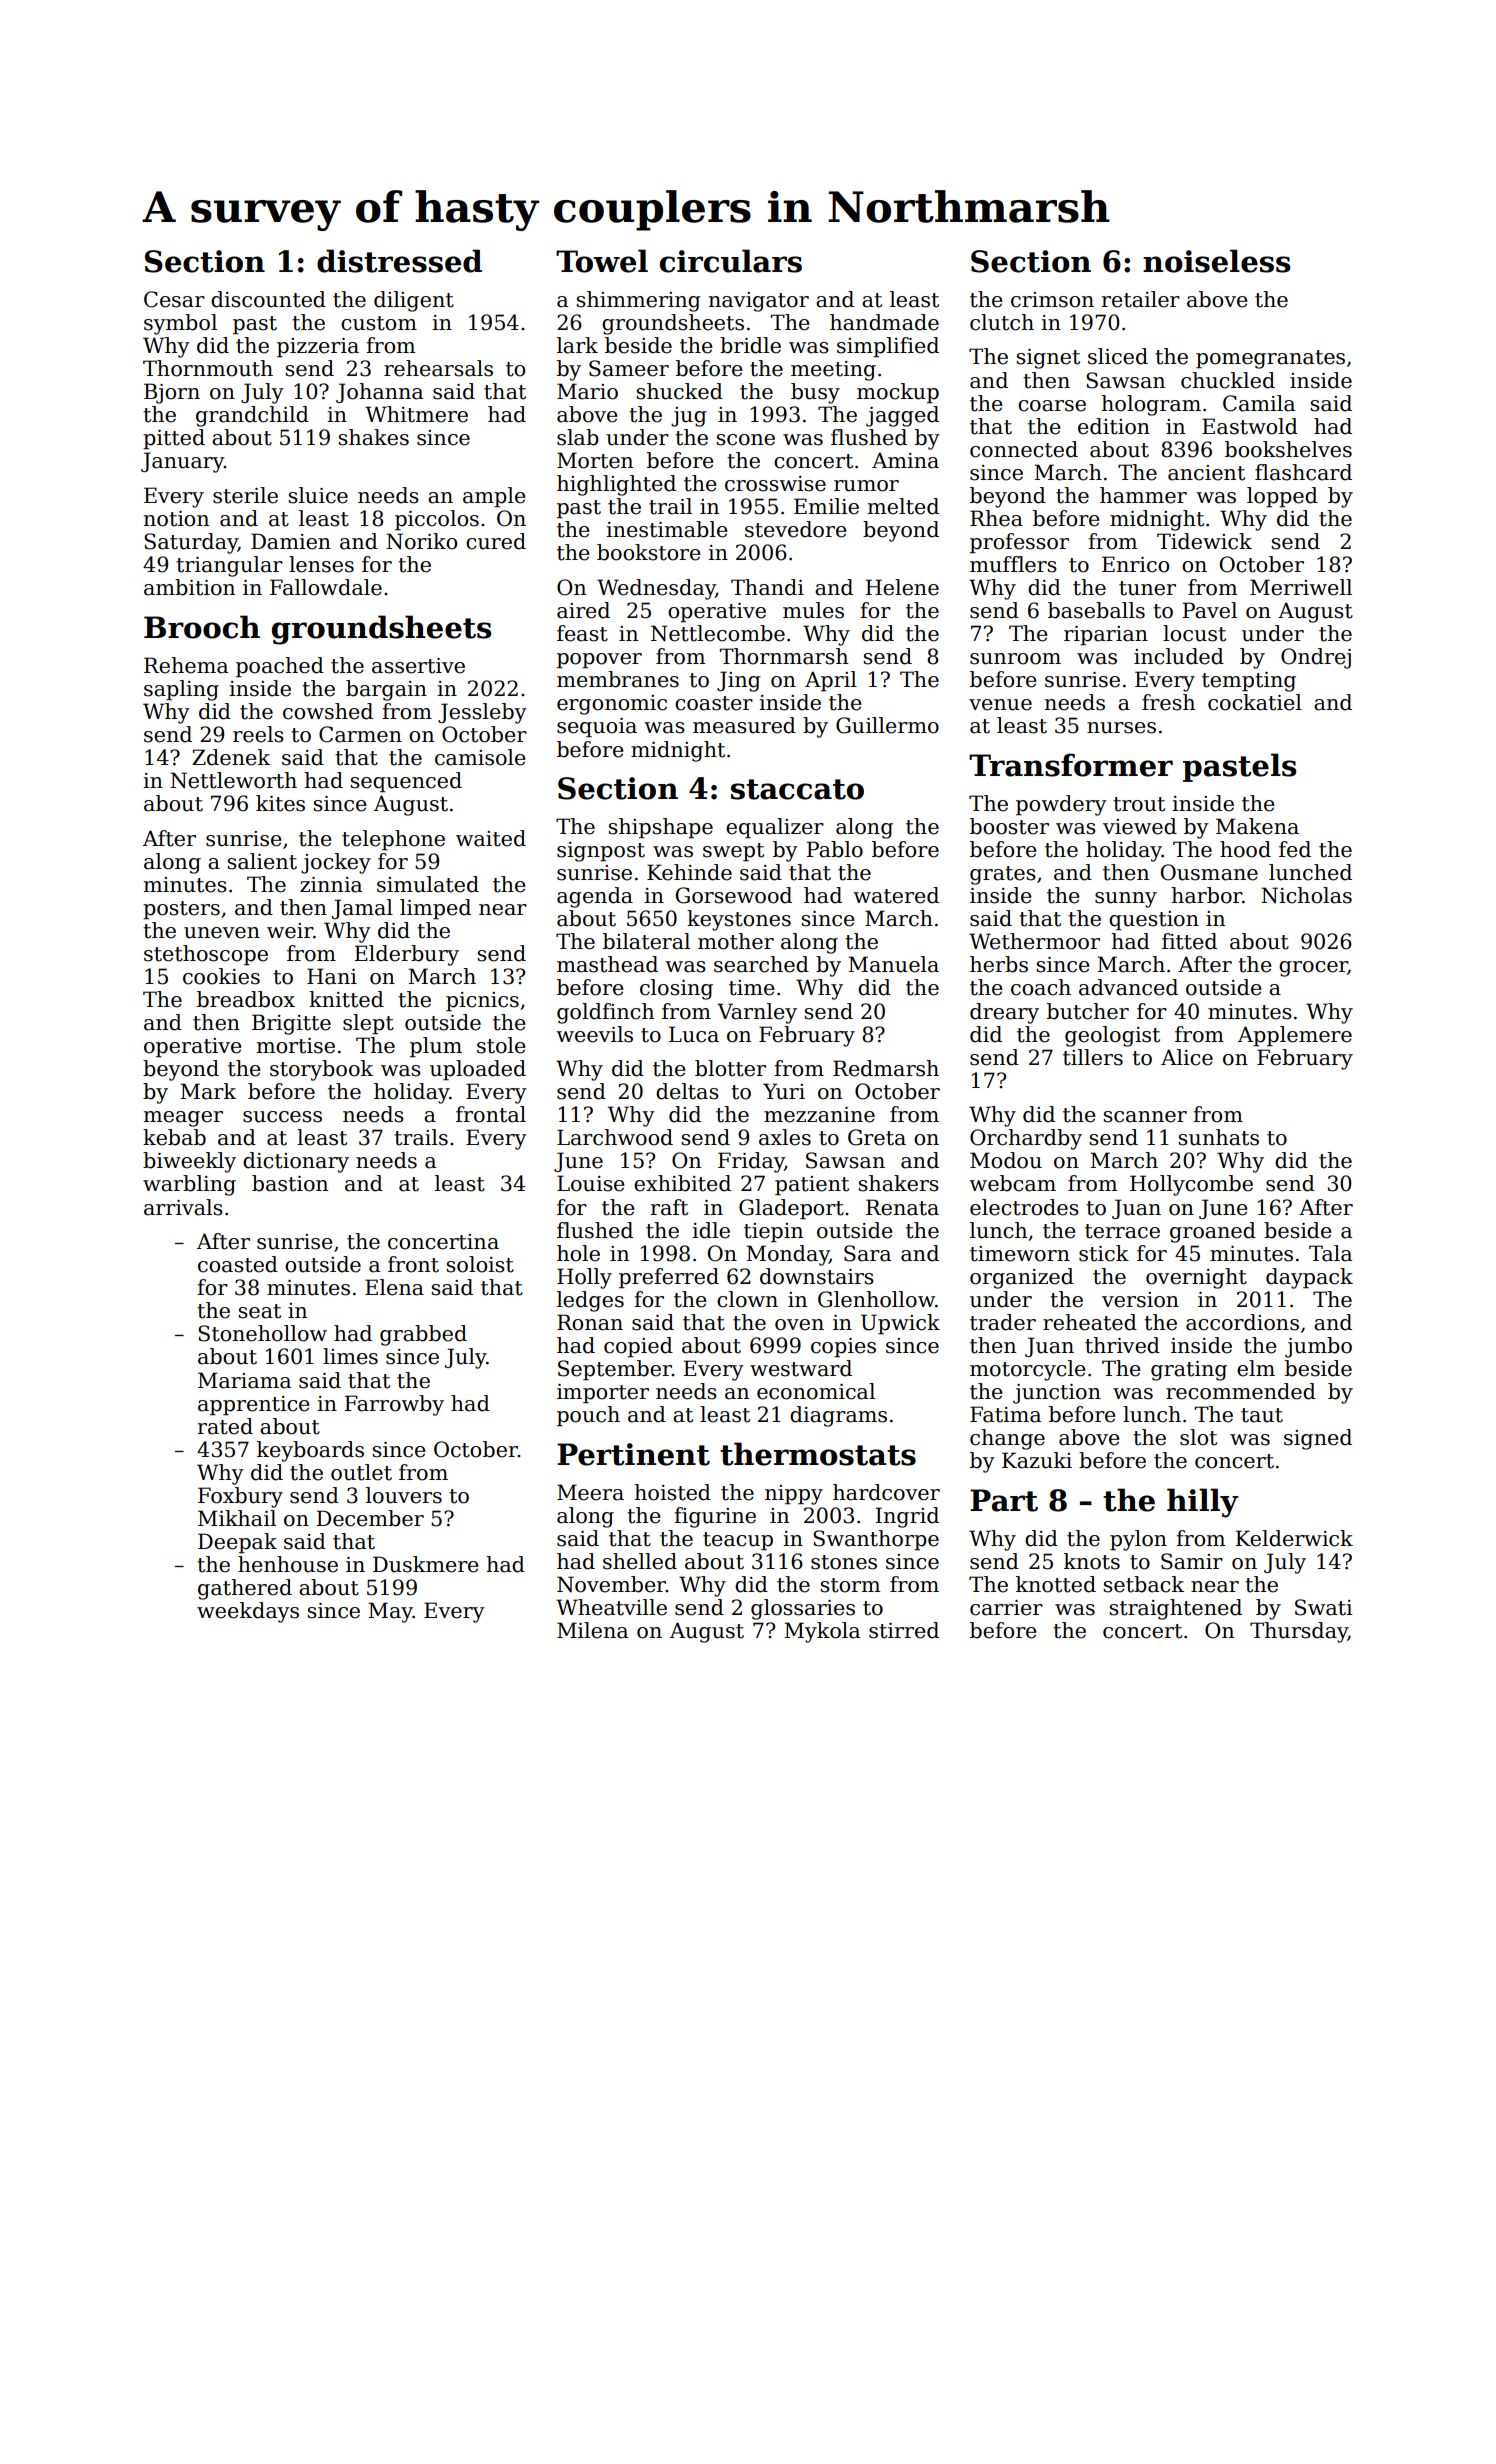 This screenshot has width=1496, height=2464. What do you see at coordinates (773, 1233) in the screenshot?
I see `tiepin` at bounding box center [773, 1233].
